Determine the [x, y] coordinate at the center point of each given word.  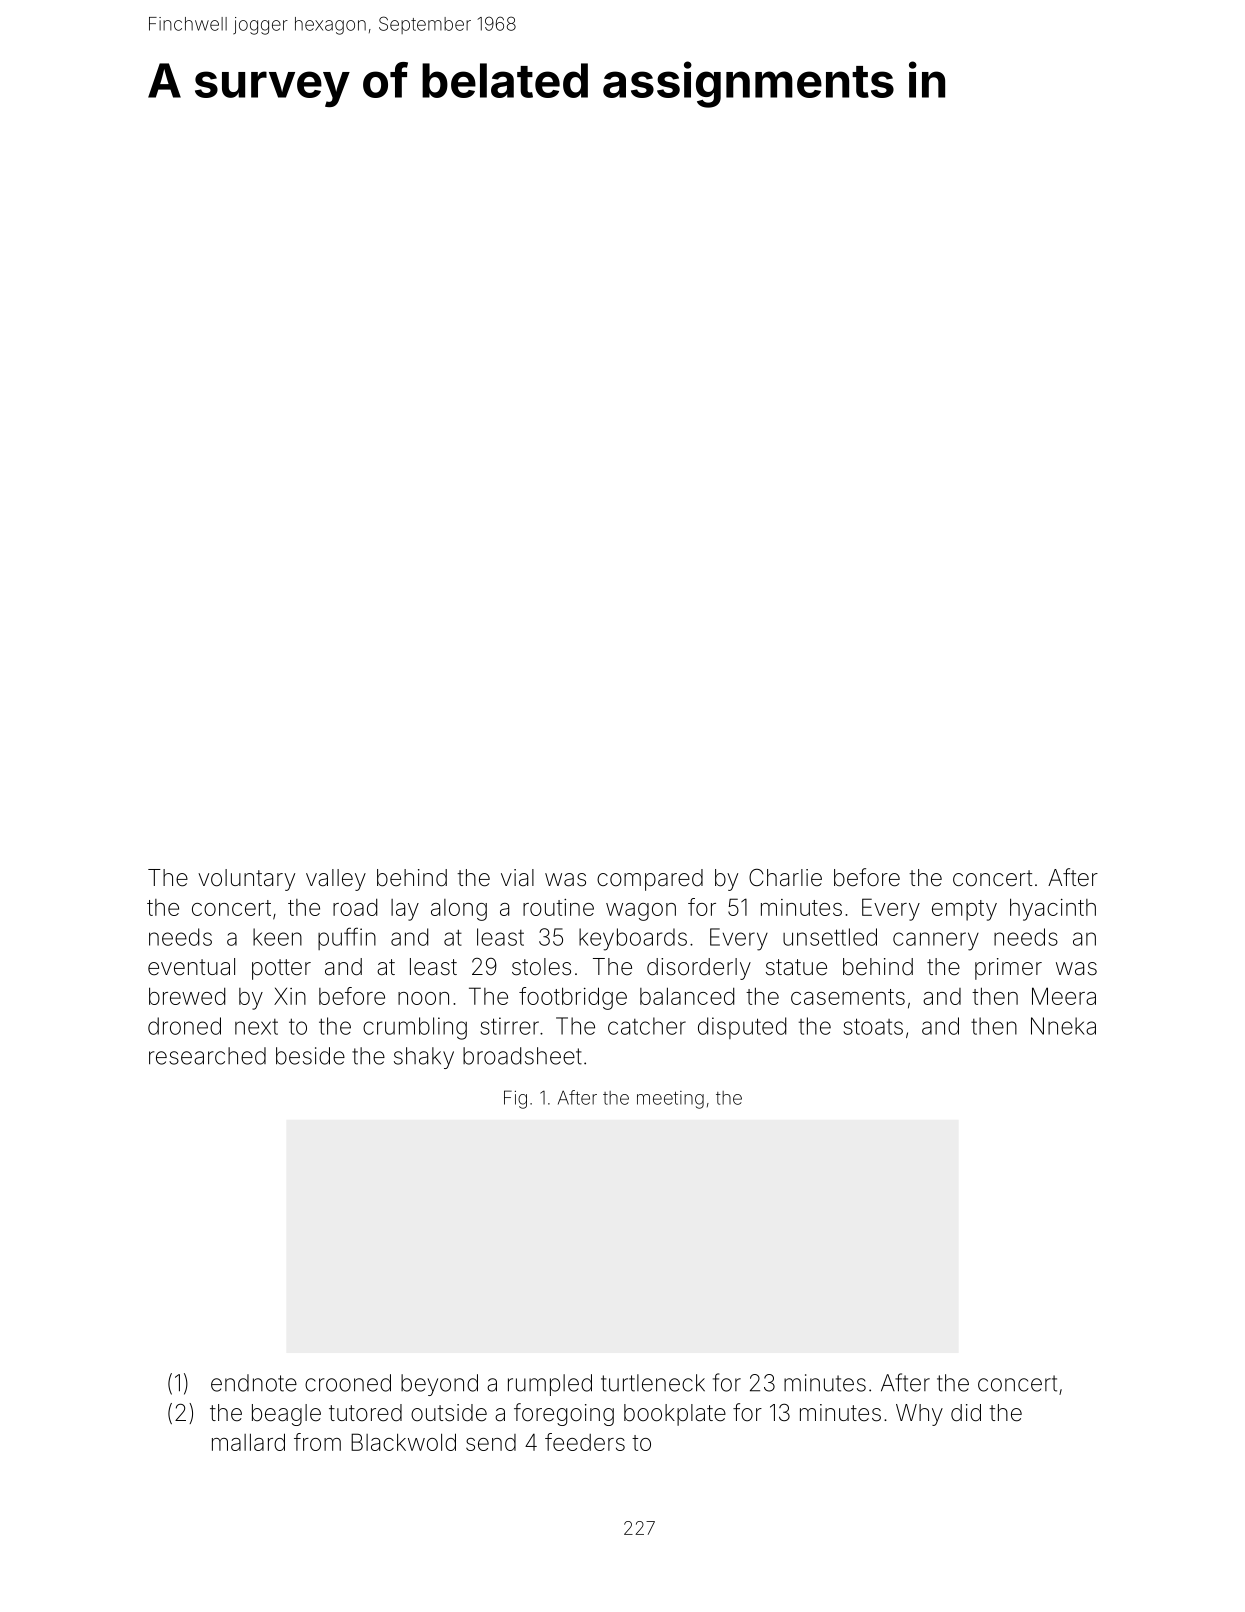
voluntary [246, 880]
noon [423, 998]
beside [310, 1056]
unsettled [830, 937]
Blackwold [403, 1442]
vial [517, 877]
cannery [936, 941]
